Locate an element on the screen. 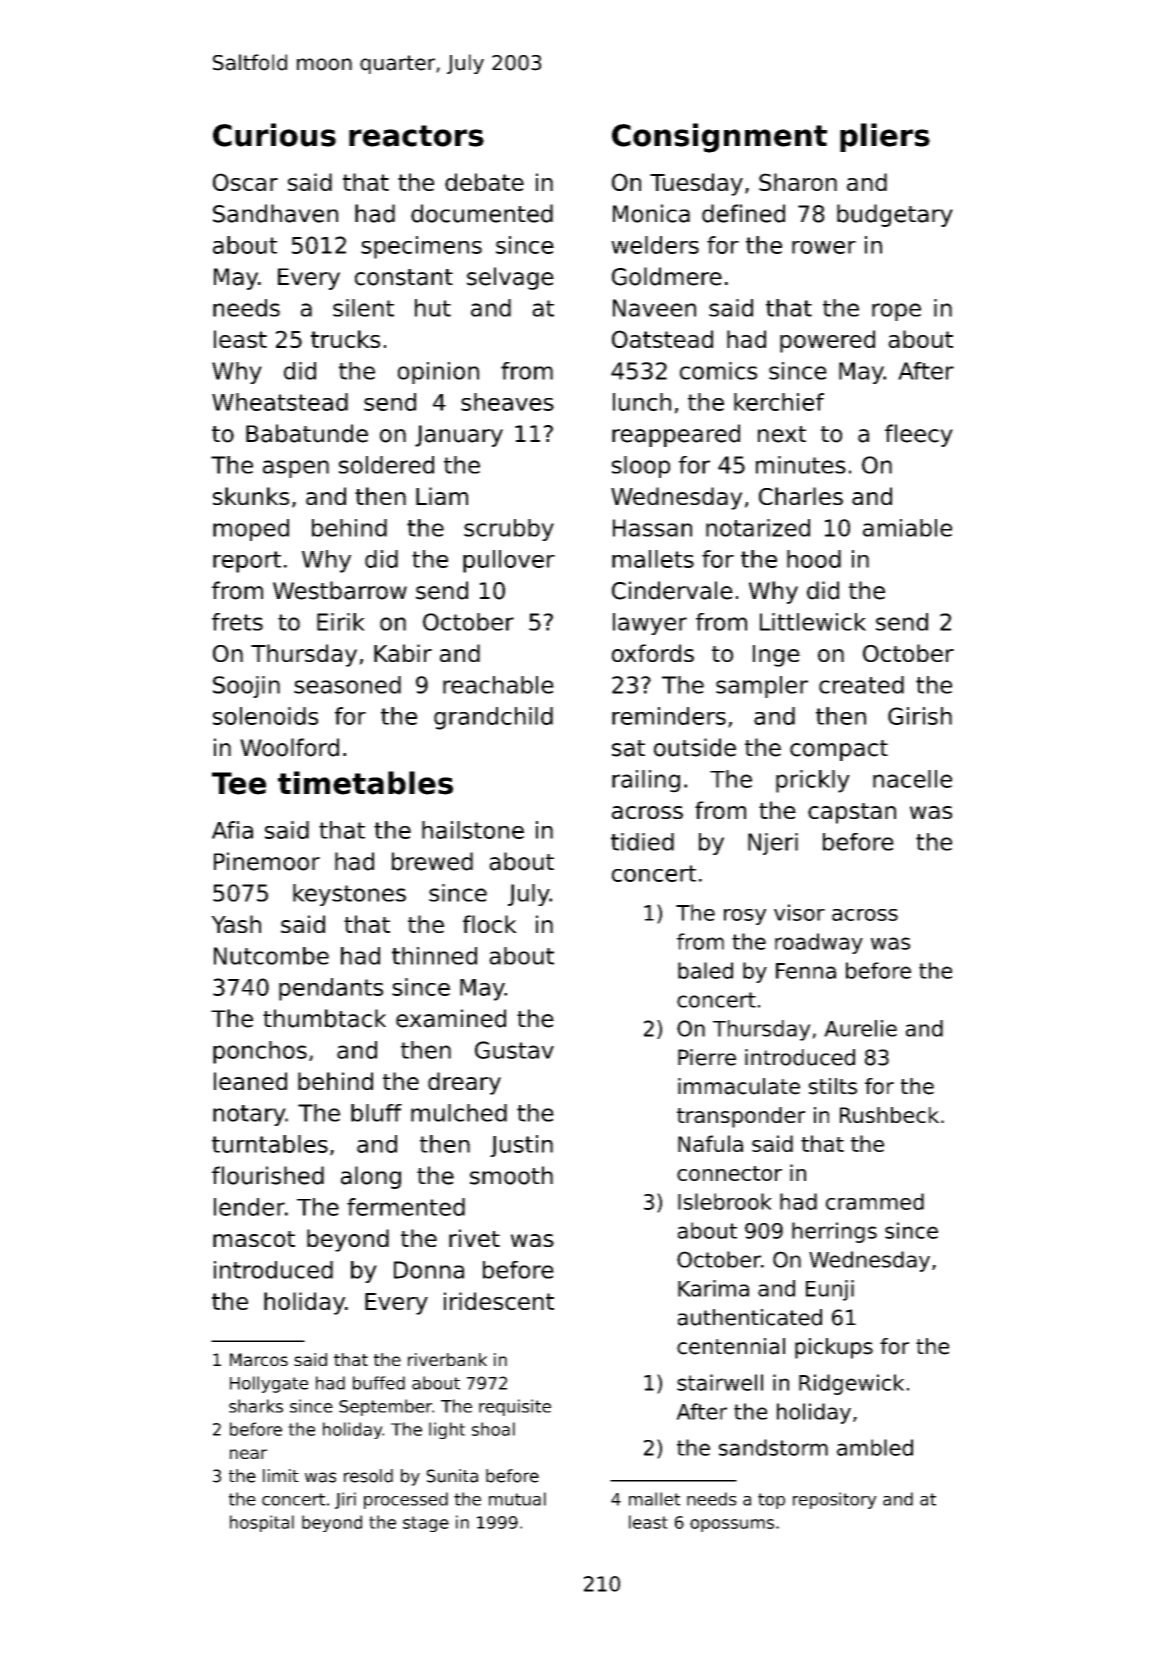 Image resolution: width=1165 pixels, height=1654 pixels. pullover is located at coordinates (509, 561).
